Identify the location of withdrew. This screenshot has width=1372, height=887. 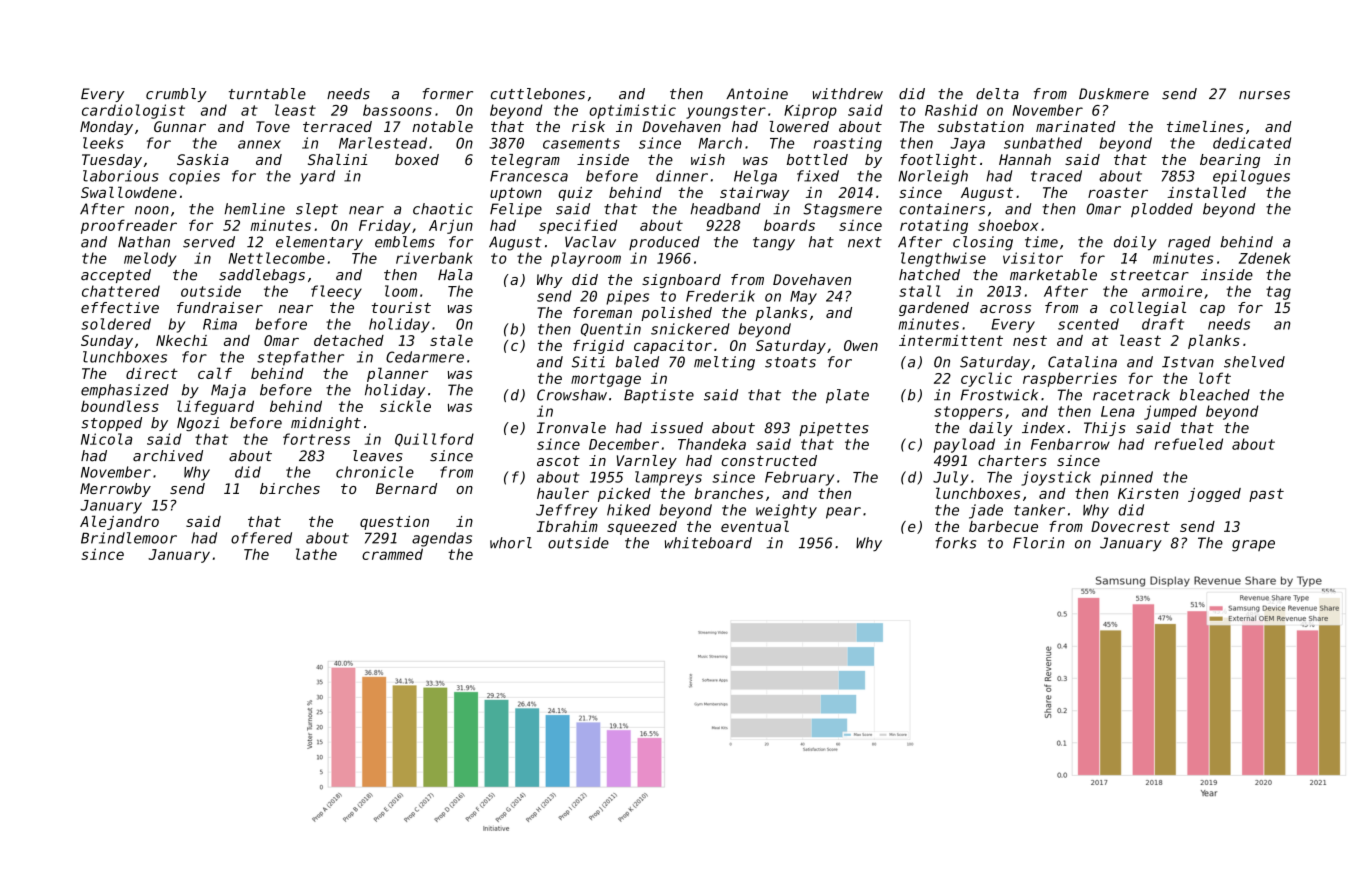
(848, 94).
